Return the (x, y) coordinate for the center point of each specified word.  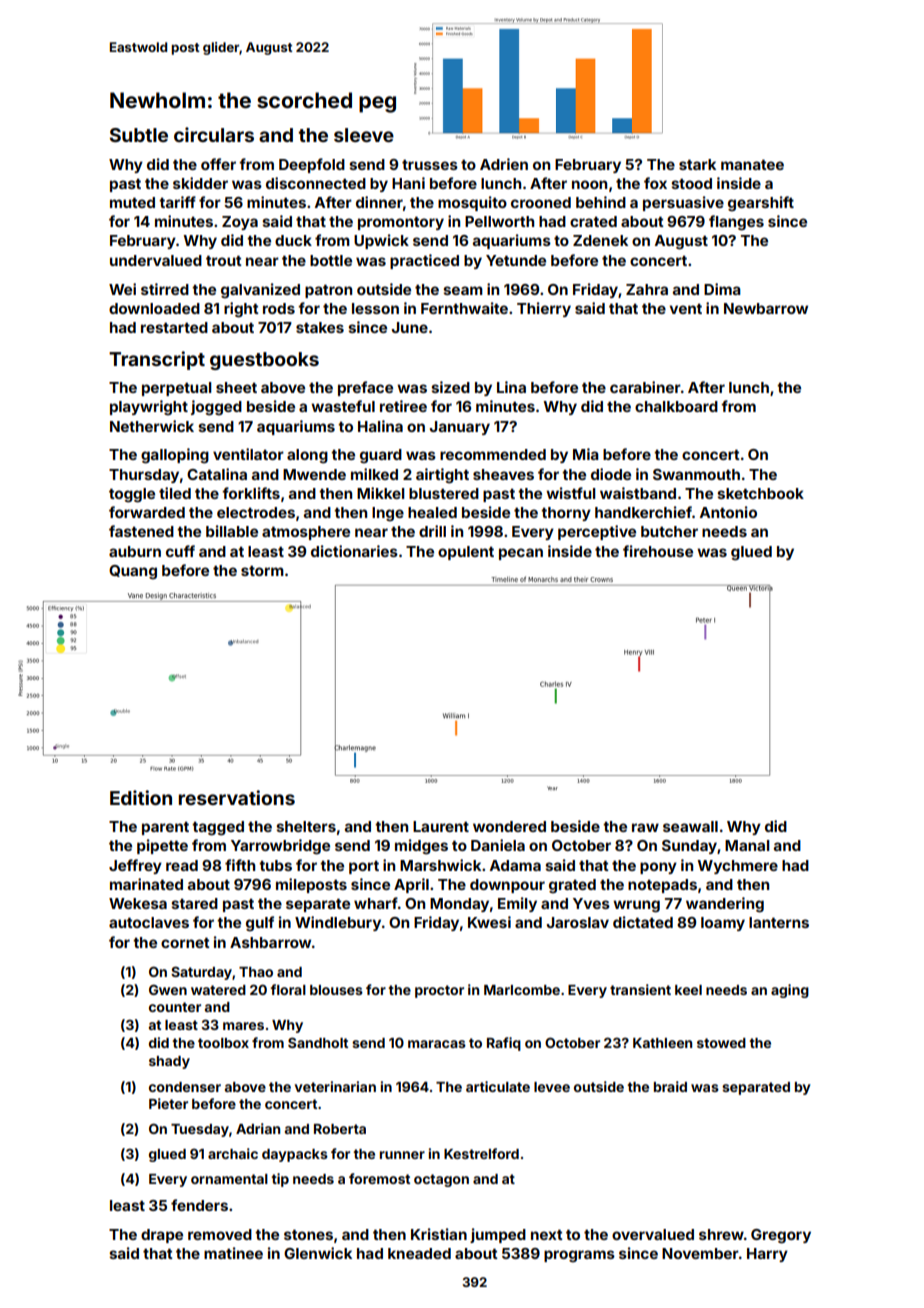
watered (218, 990)
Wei (122, 289)
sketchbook (760, 493)
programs (579, 1256)
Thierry (544, 309)
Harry (767, 1255)
